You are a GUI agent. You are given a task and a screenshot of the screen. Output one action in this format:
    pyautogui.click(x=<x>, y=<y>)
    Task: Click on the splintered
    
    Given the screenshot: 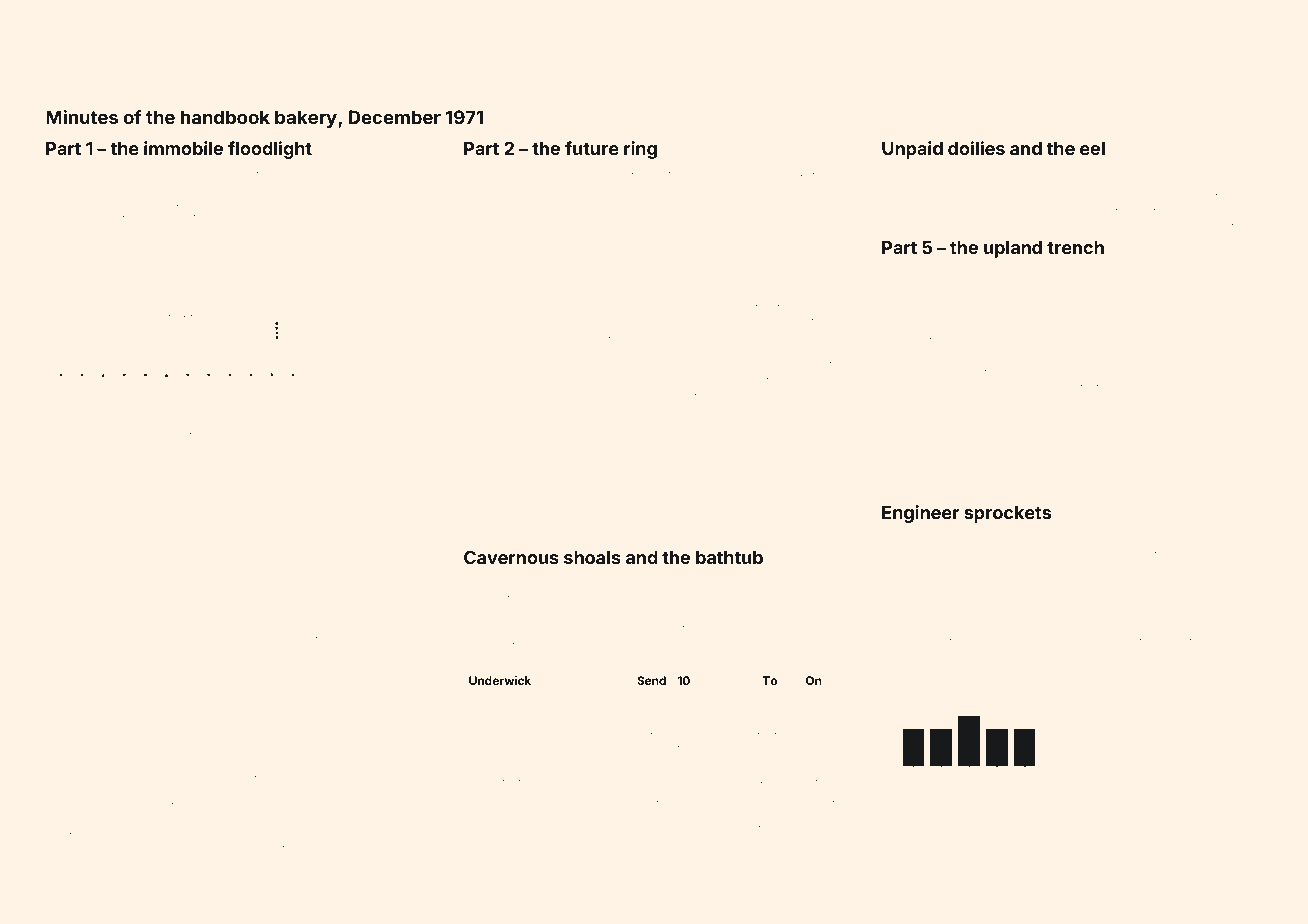 What is the action you would take?
    pyautogui.click(x=1178, y=816)
